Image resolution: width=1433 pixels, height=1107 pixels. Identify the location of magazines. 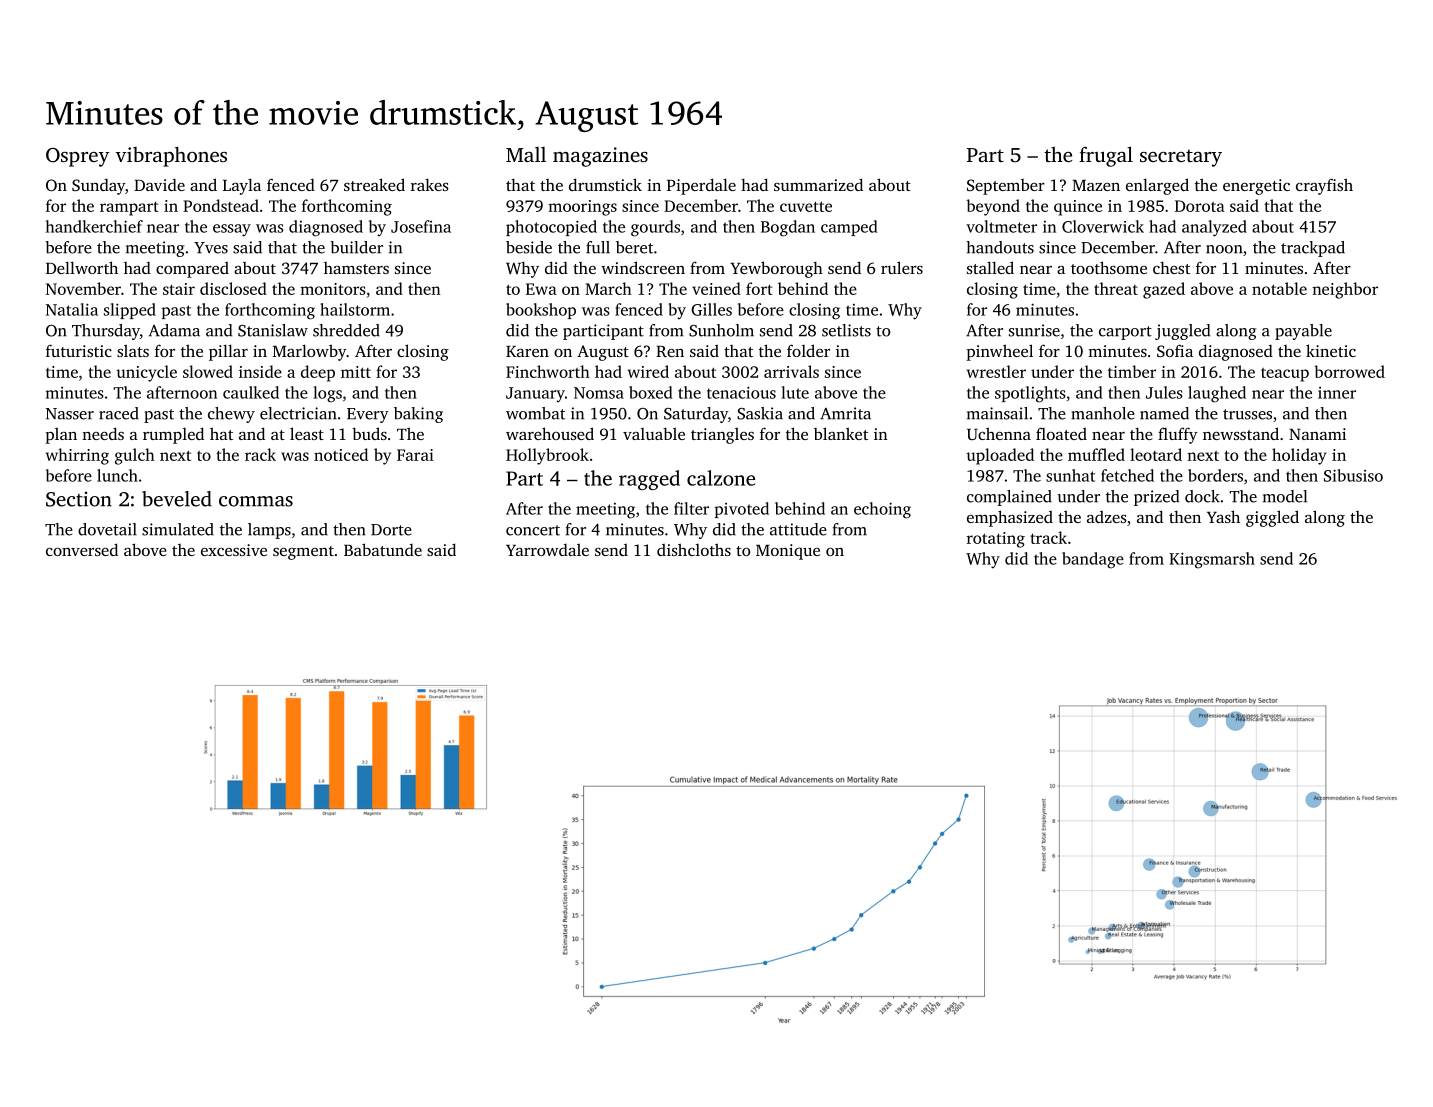
(600, 157).
